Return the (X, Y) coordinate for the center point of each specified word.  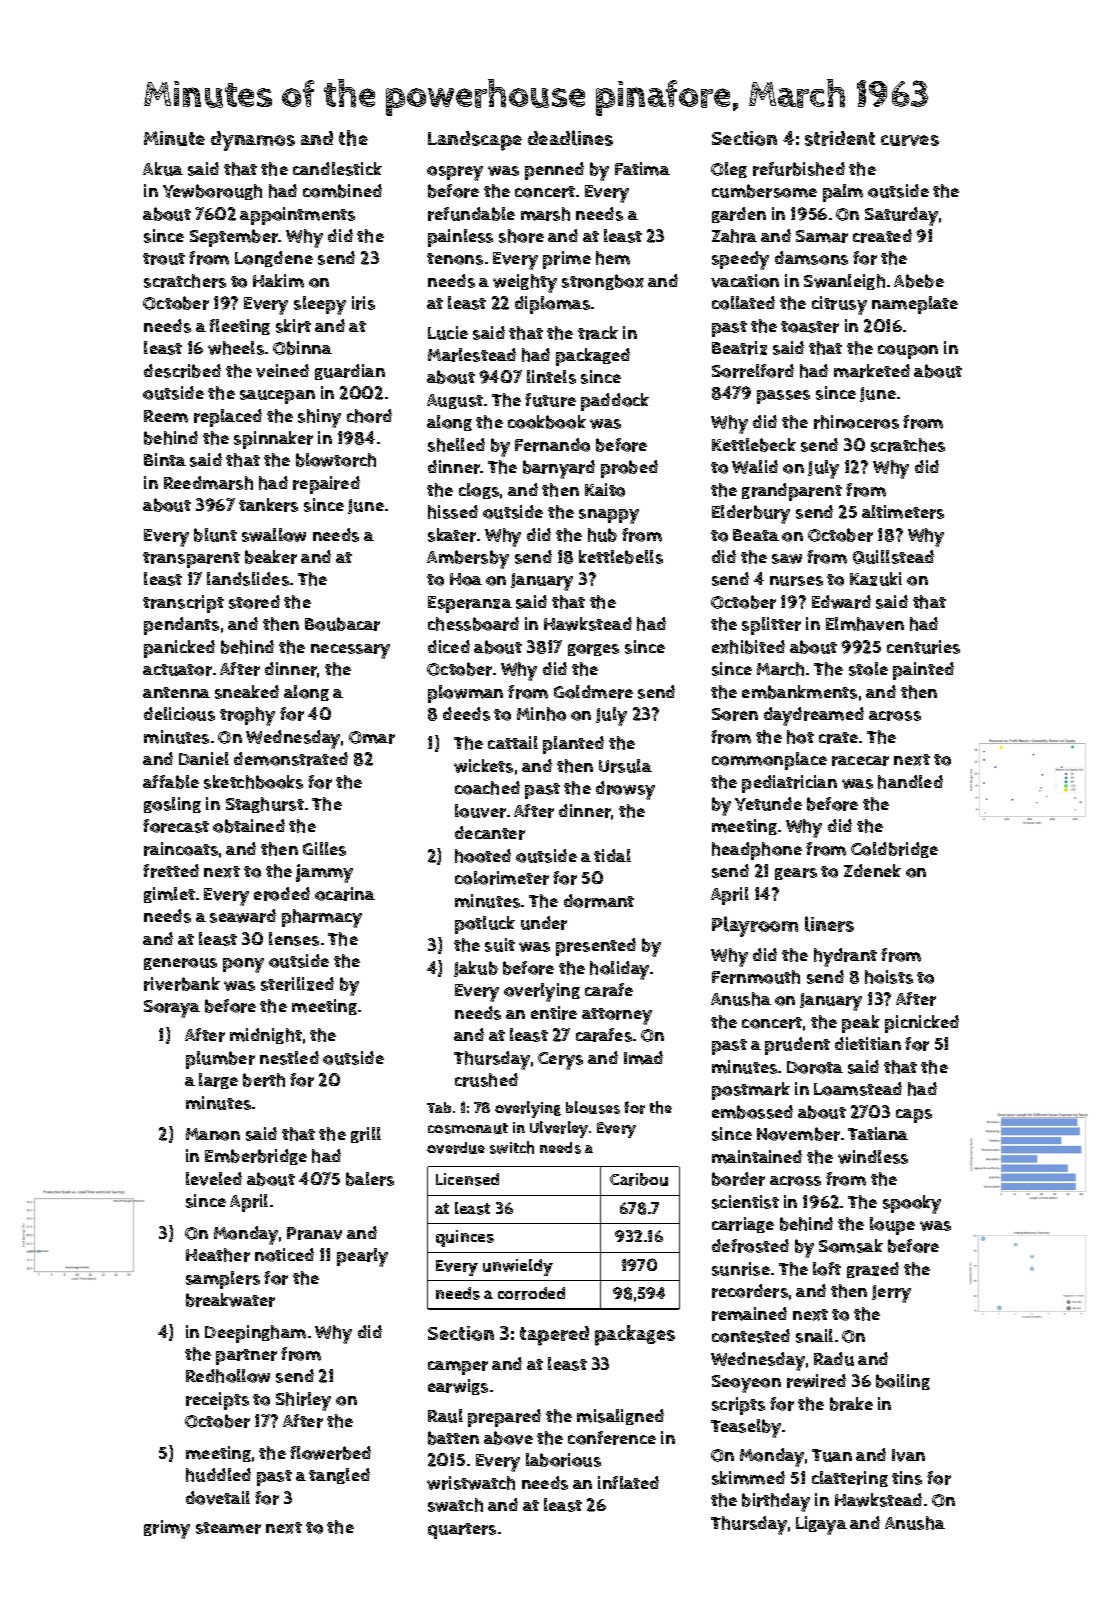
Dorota (815, 1067)
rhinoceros (856, 422)
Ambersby (468, 559)
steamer (228, 1528)
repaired (326, 485)
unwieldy (518, 1267)
